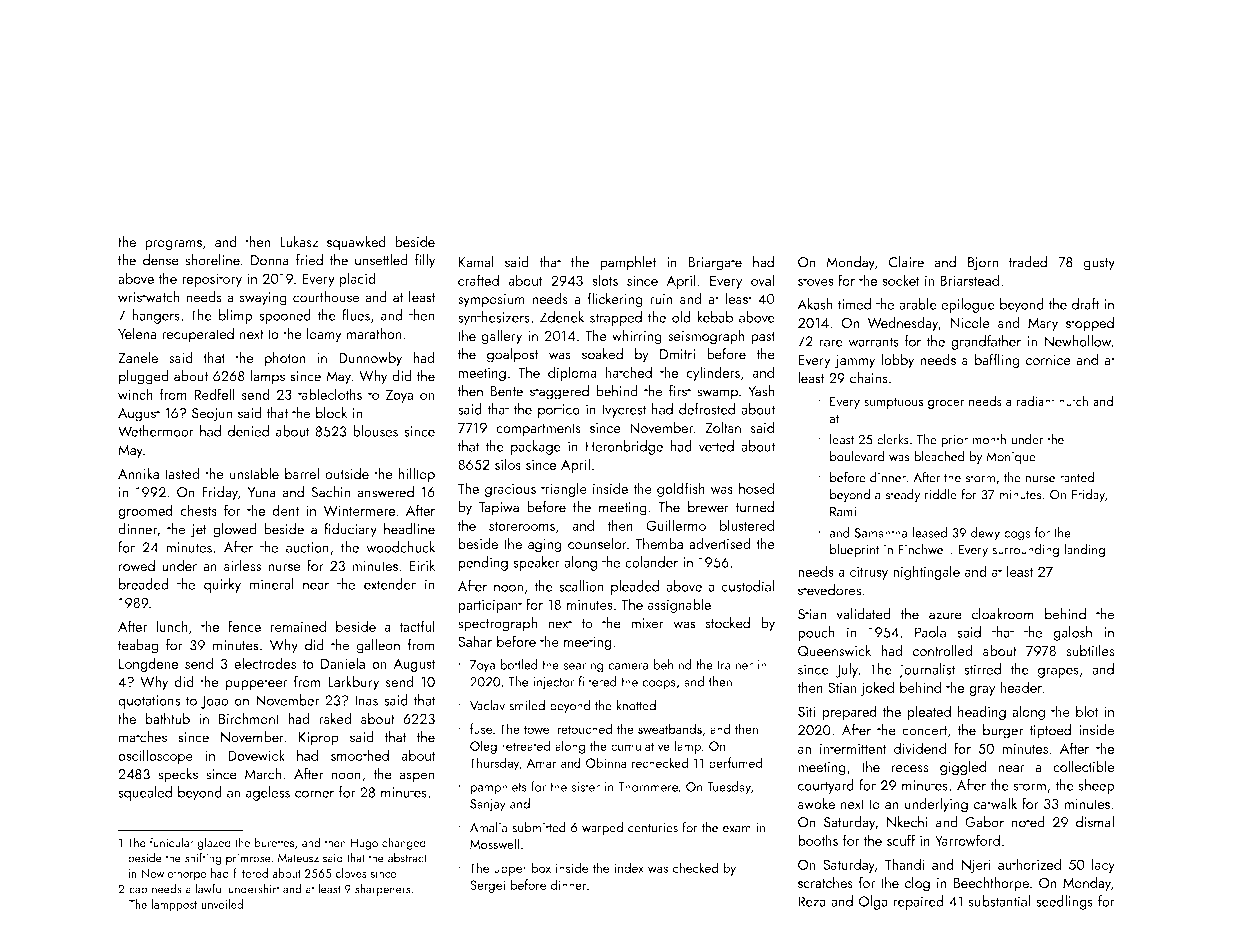  Describe the element at coordinates (155, 756) in the screenshot. I see `oscilloscope` at that location.
